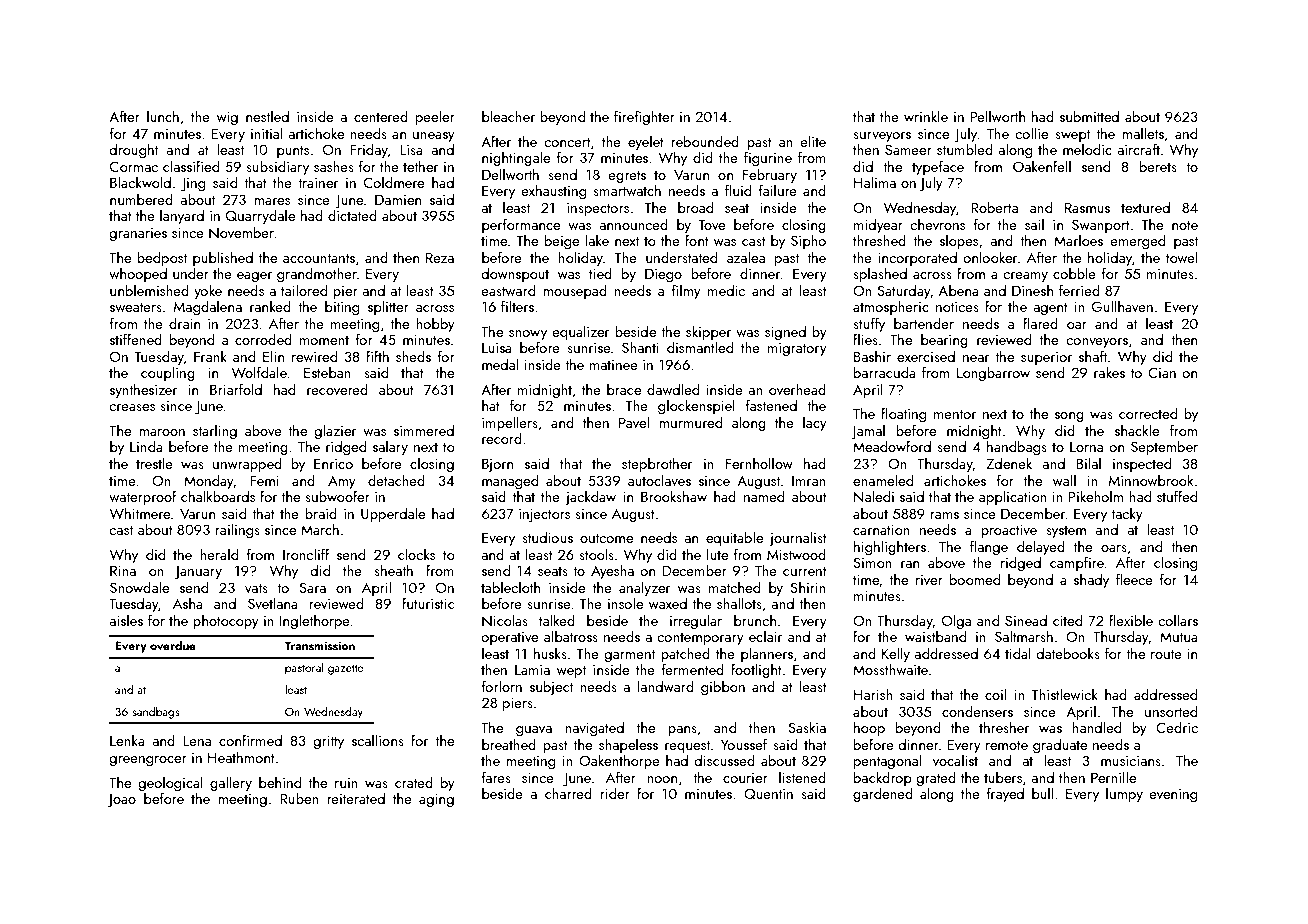 This image has height=924, width=1308. I want to click on ruin, so click(346, 783).
